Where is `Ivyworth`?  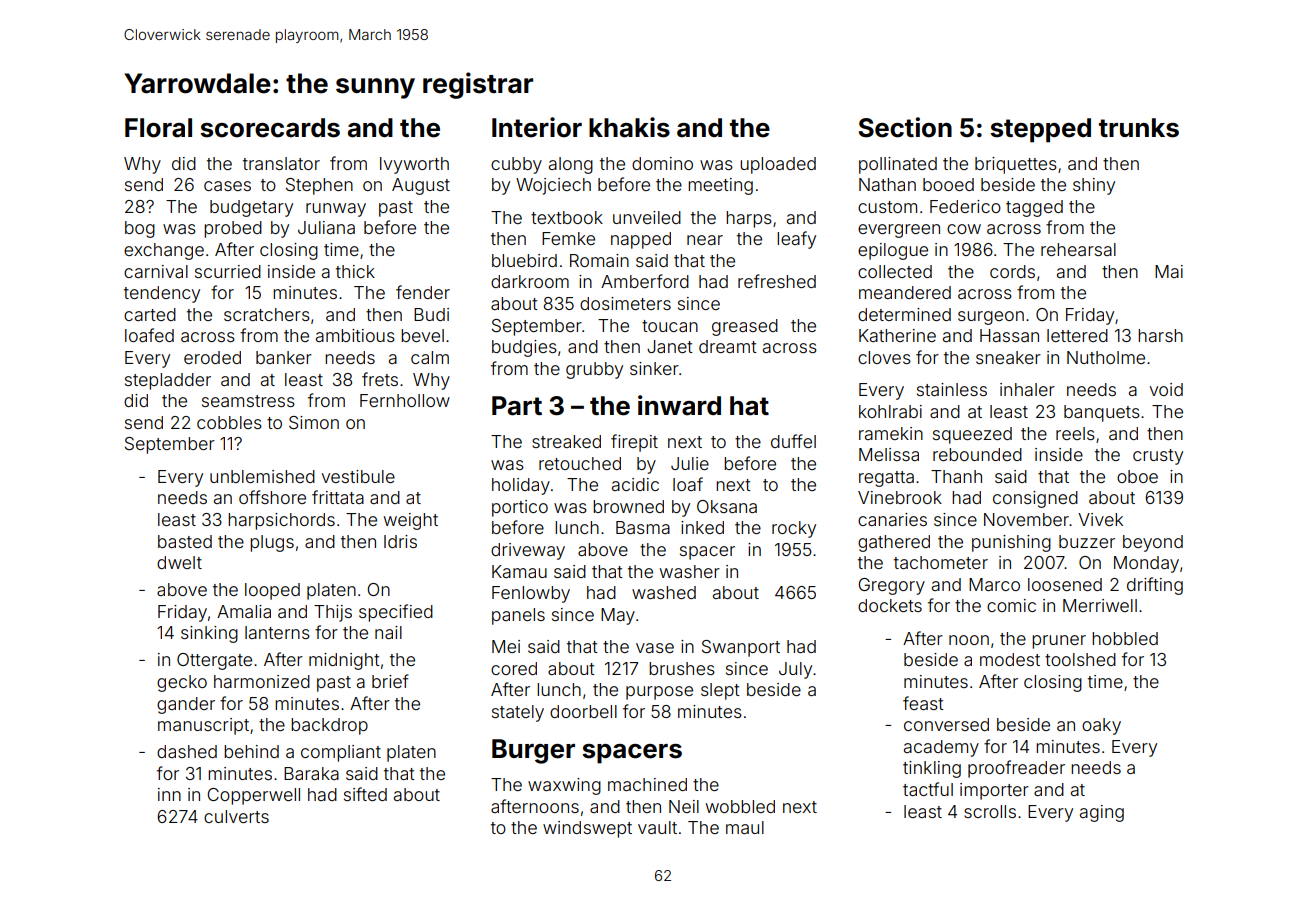 Ivyworth is located at coordinates (414, 165).
